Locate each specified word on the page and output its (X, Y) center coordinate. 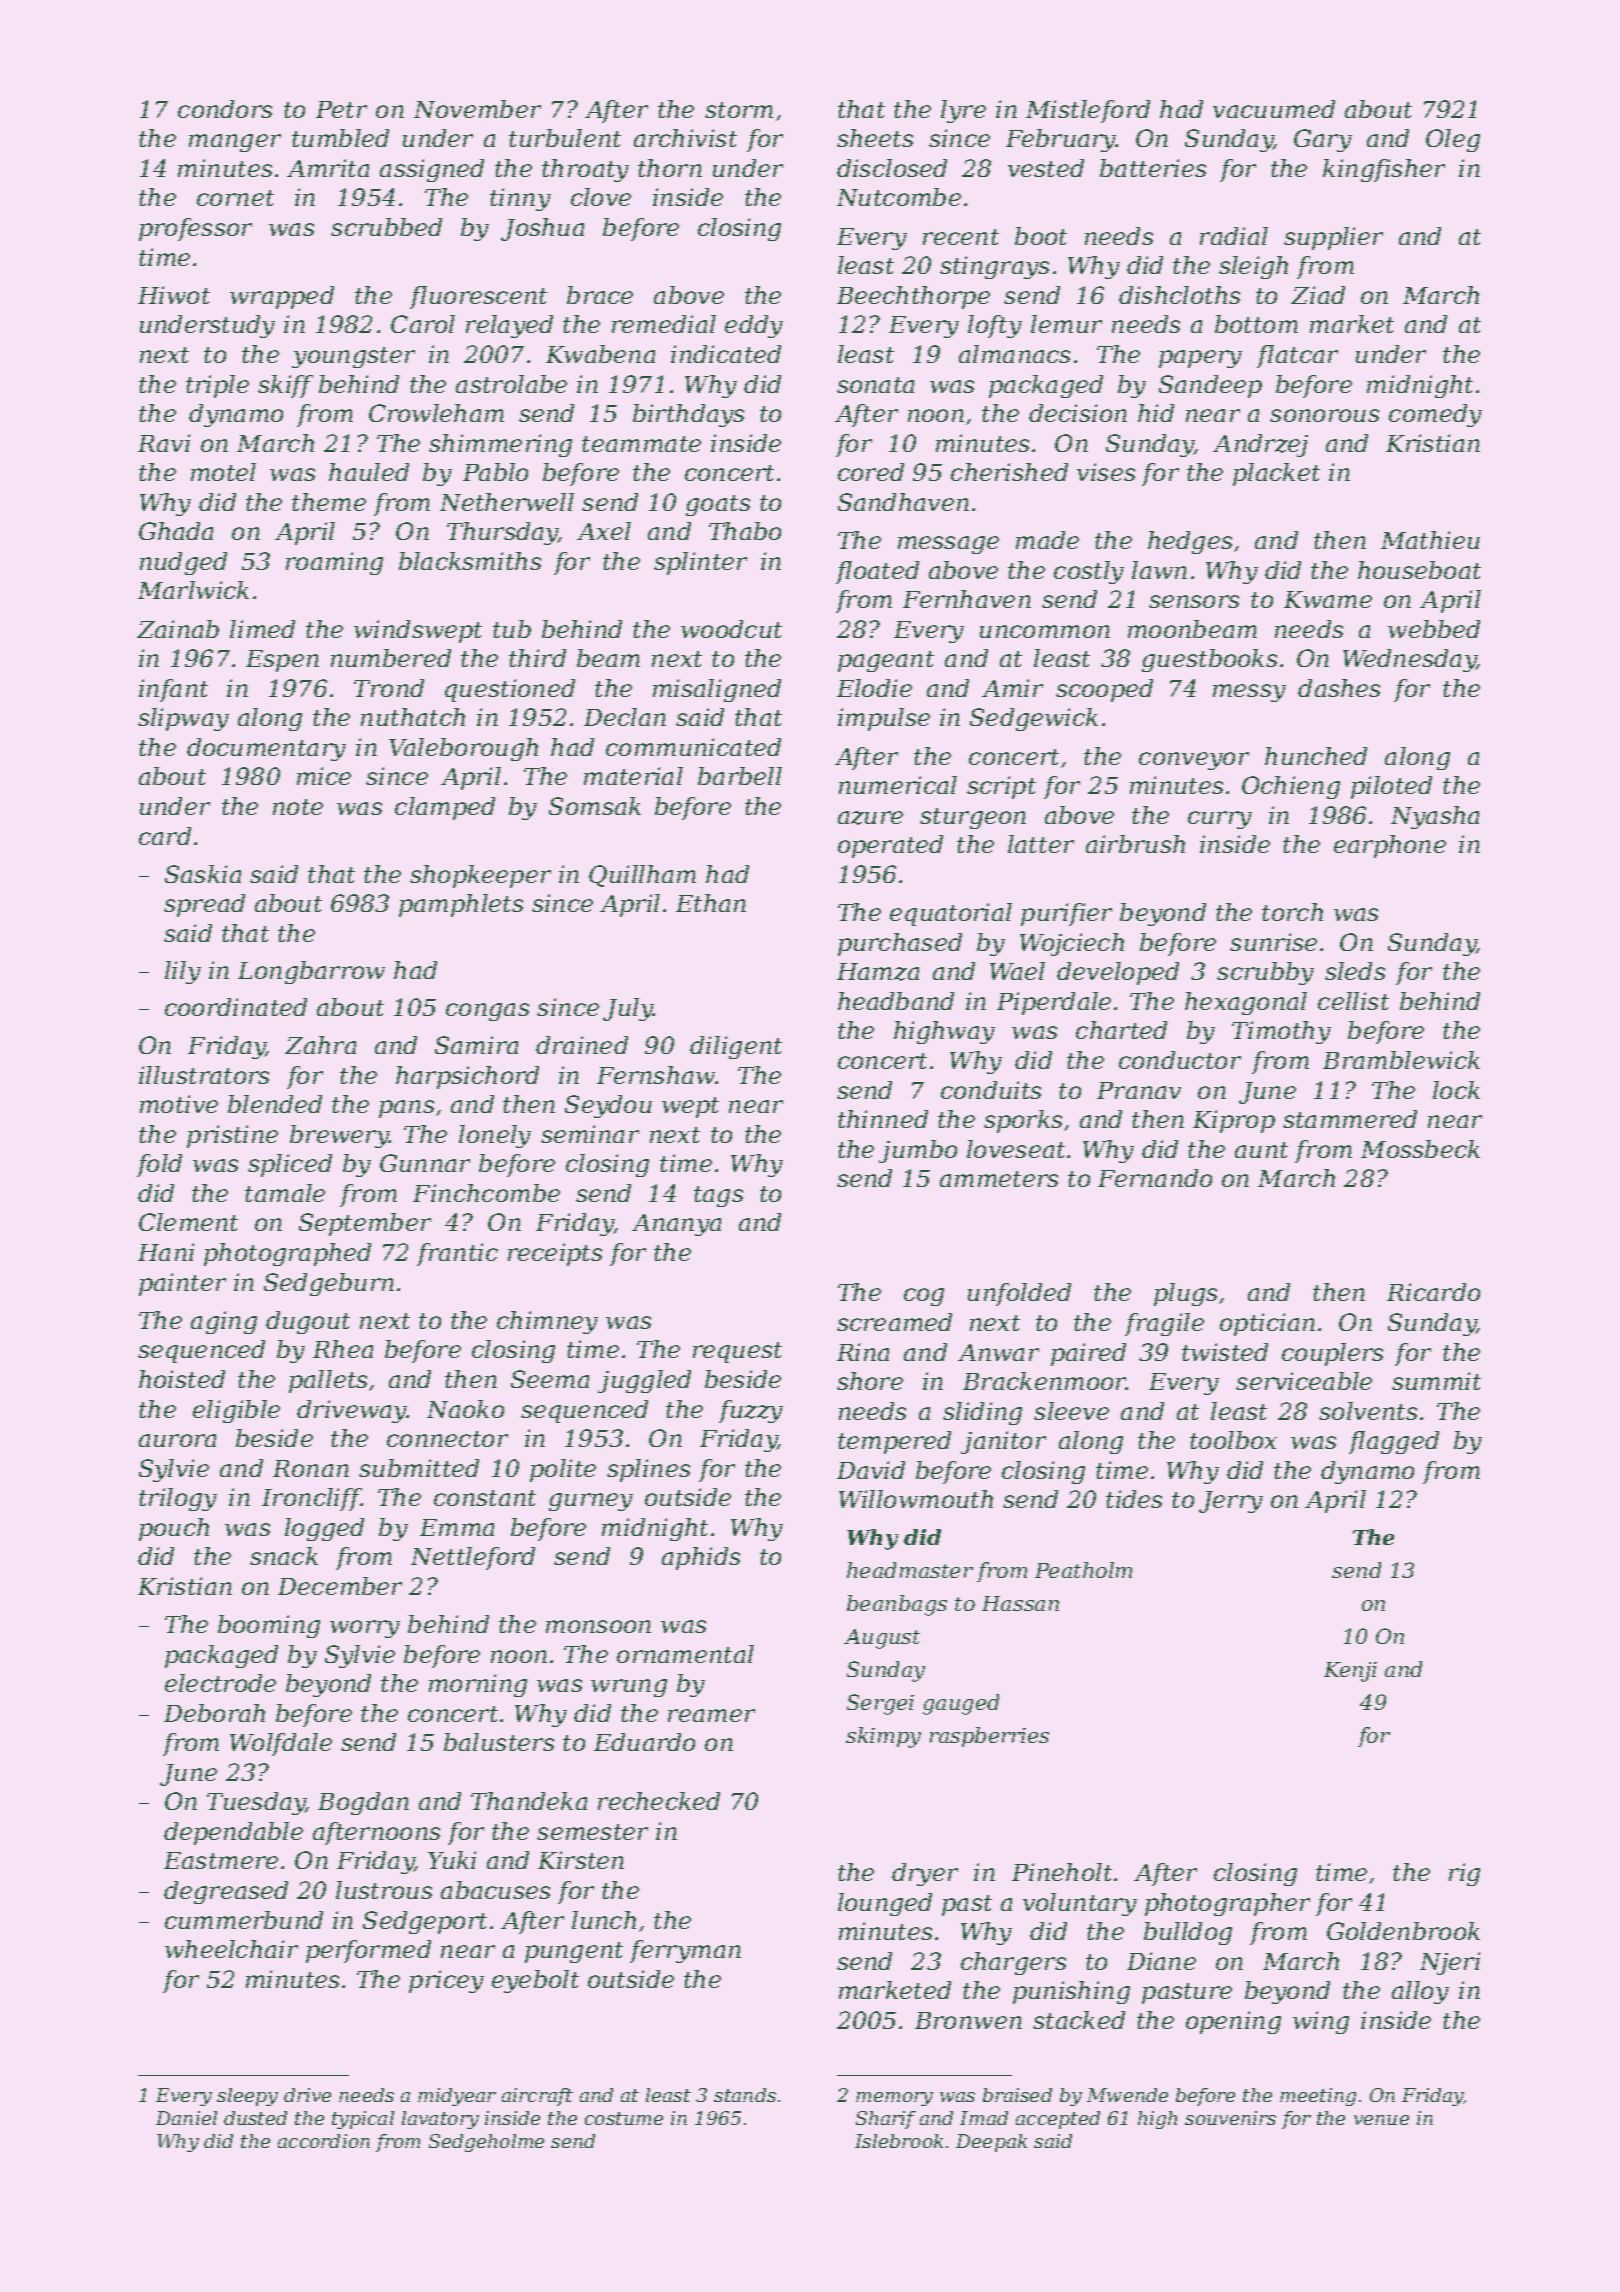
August (882, 1639)
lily (183, 972)
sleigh (1253, 267)
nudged (183, 563)
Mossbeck (1420, 1149)
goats (718, 505)
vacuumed (1274, 109)
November (477, 109)
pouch (174, 1529)
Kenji (1350, 1672)
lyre (963, 111)
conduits (991, 1090)
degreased (226, 1892)
